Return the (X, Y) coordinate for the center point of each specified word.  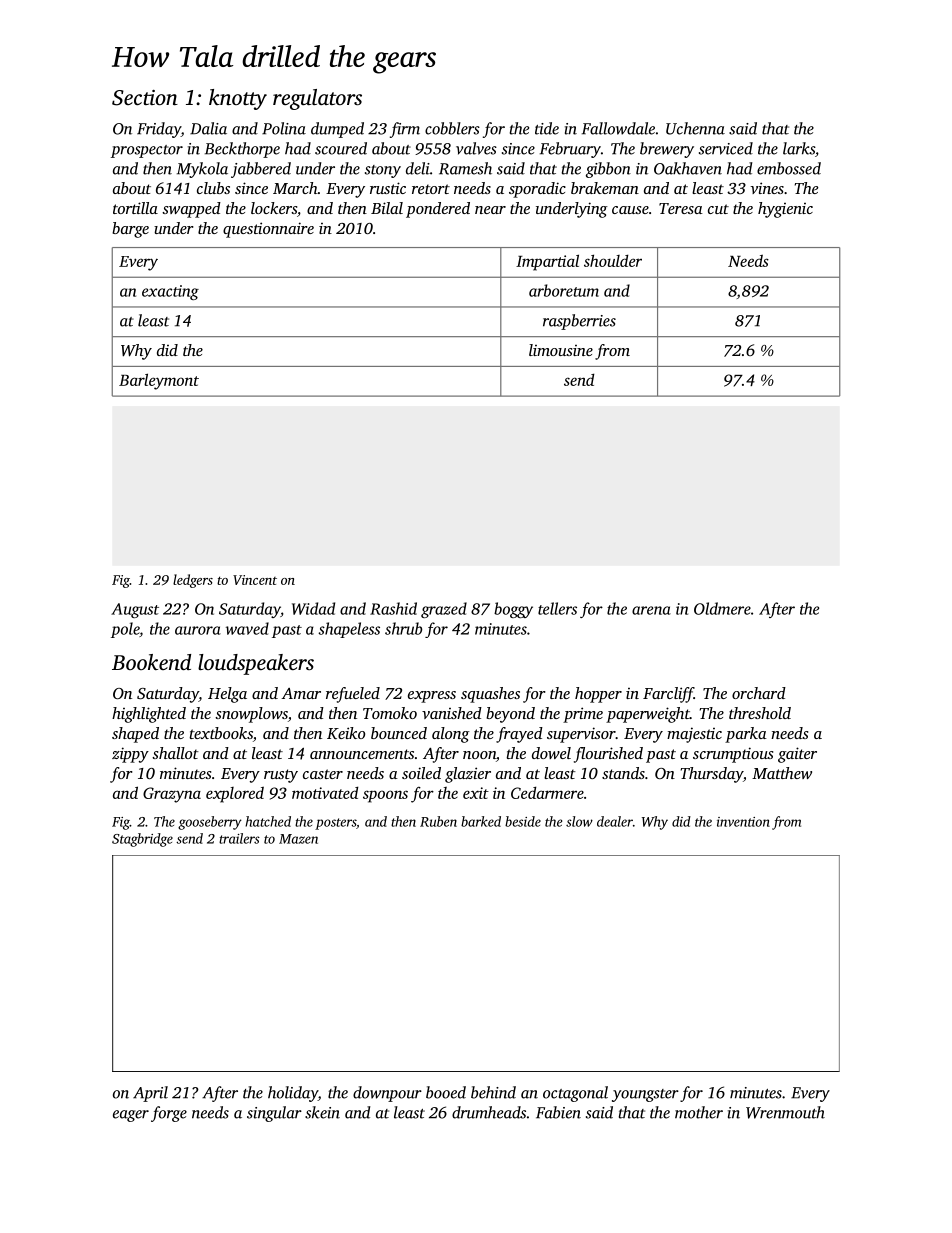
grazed (444, 610)
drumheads (489, 1112)
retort (431, 189)
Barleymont (159, 381)
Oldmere (722, 608)
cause (630, 210)
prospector (147, 151)
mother (699, 1112)
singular (274, 1114)
